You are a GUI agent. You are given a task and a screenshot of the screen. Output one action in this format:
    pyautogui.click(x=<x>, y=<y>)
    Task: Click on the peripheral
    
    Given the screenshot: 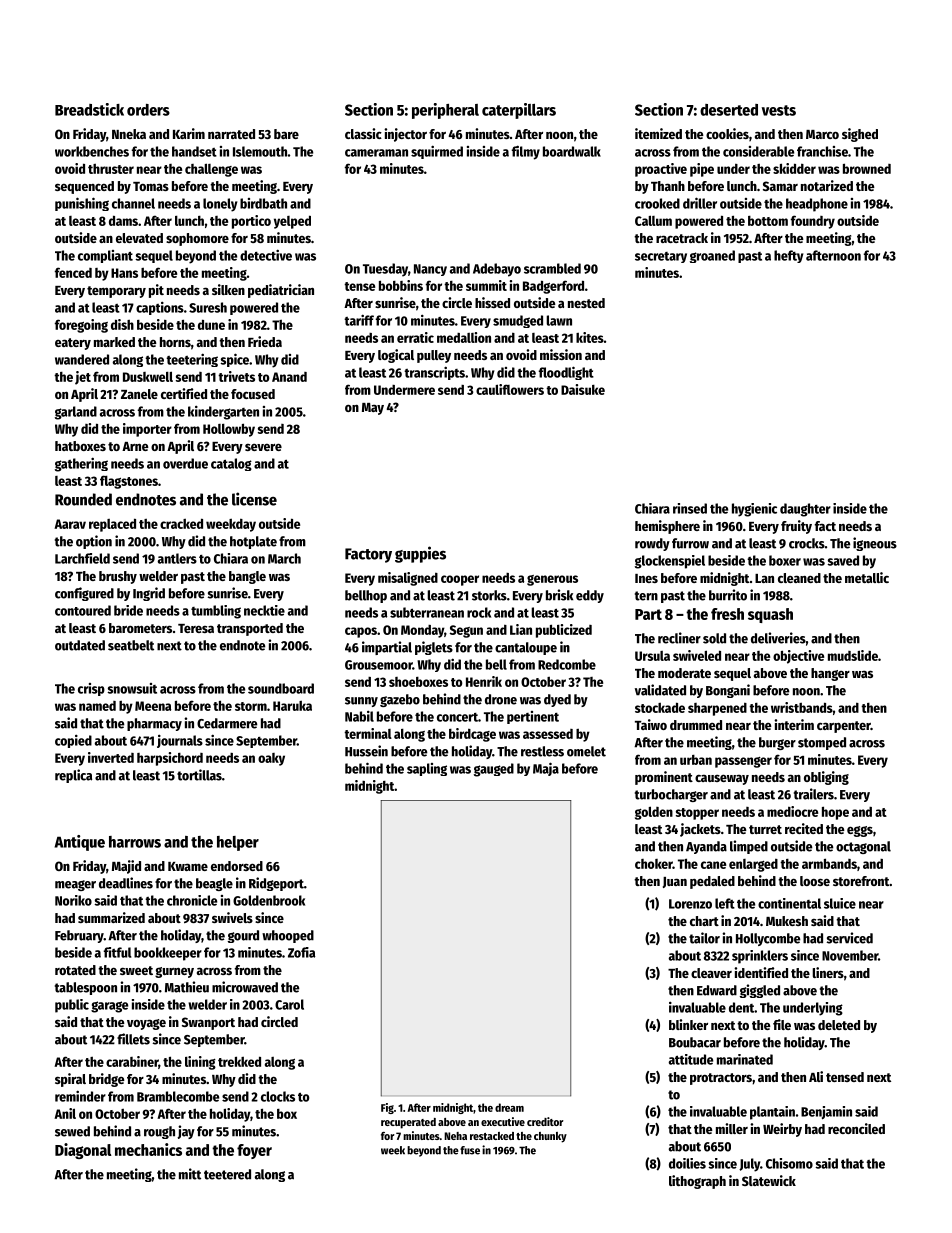 What is the action you would take?
    pyautogui.click(x=445, y=111)
